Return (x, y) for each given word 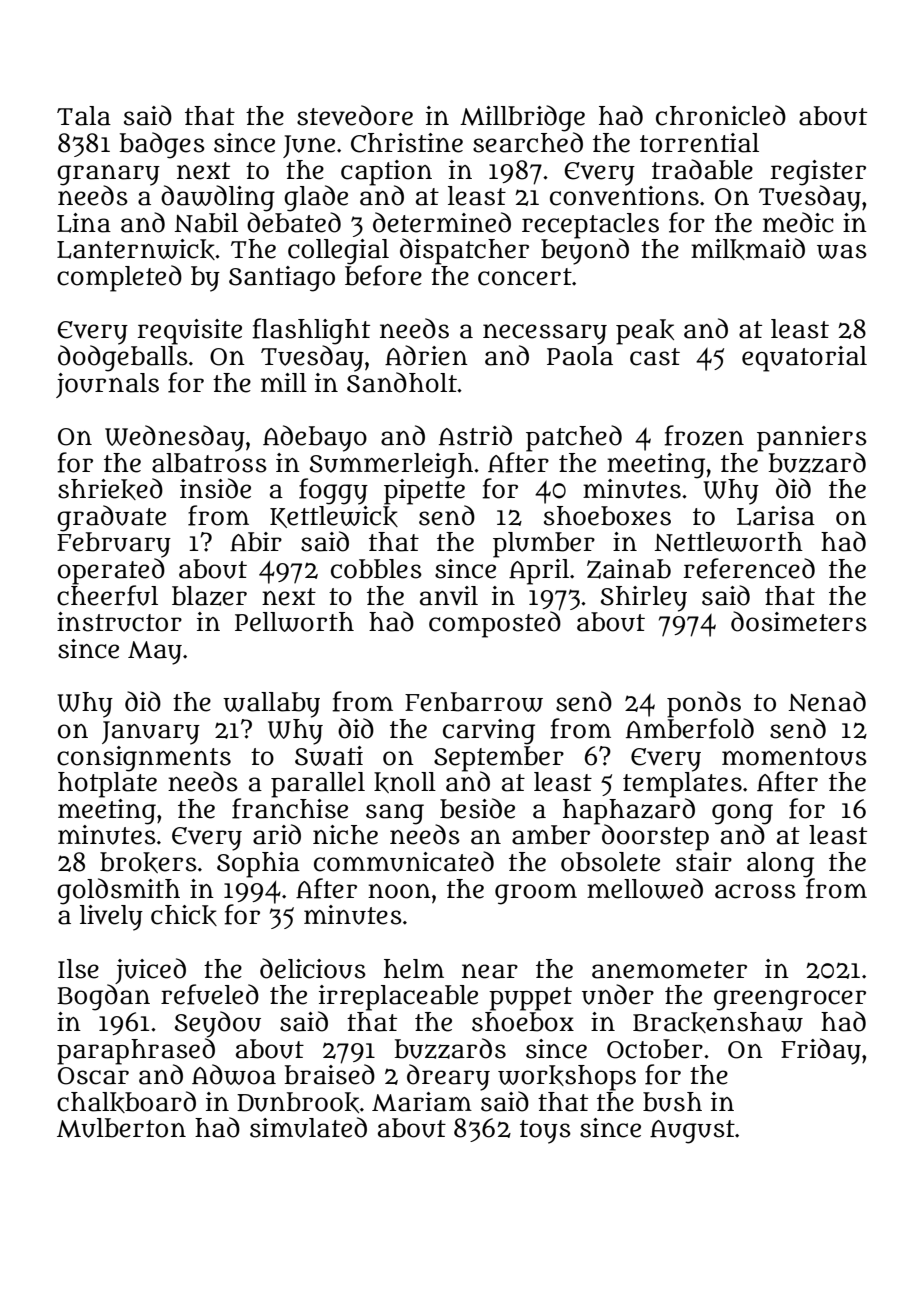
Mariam (422, 1102)
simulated (308, 1127)
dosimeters (799, 621)
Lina (84, 223)
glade (316, 198)
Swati (329, 756)
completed (119, 278)
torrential (699, 143)
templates (682, 785)
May (155, 653)
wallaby (271, 705)
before (383, 275)
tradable (702, 169)
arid (277, 834)
